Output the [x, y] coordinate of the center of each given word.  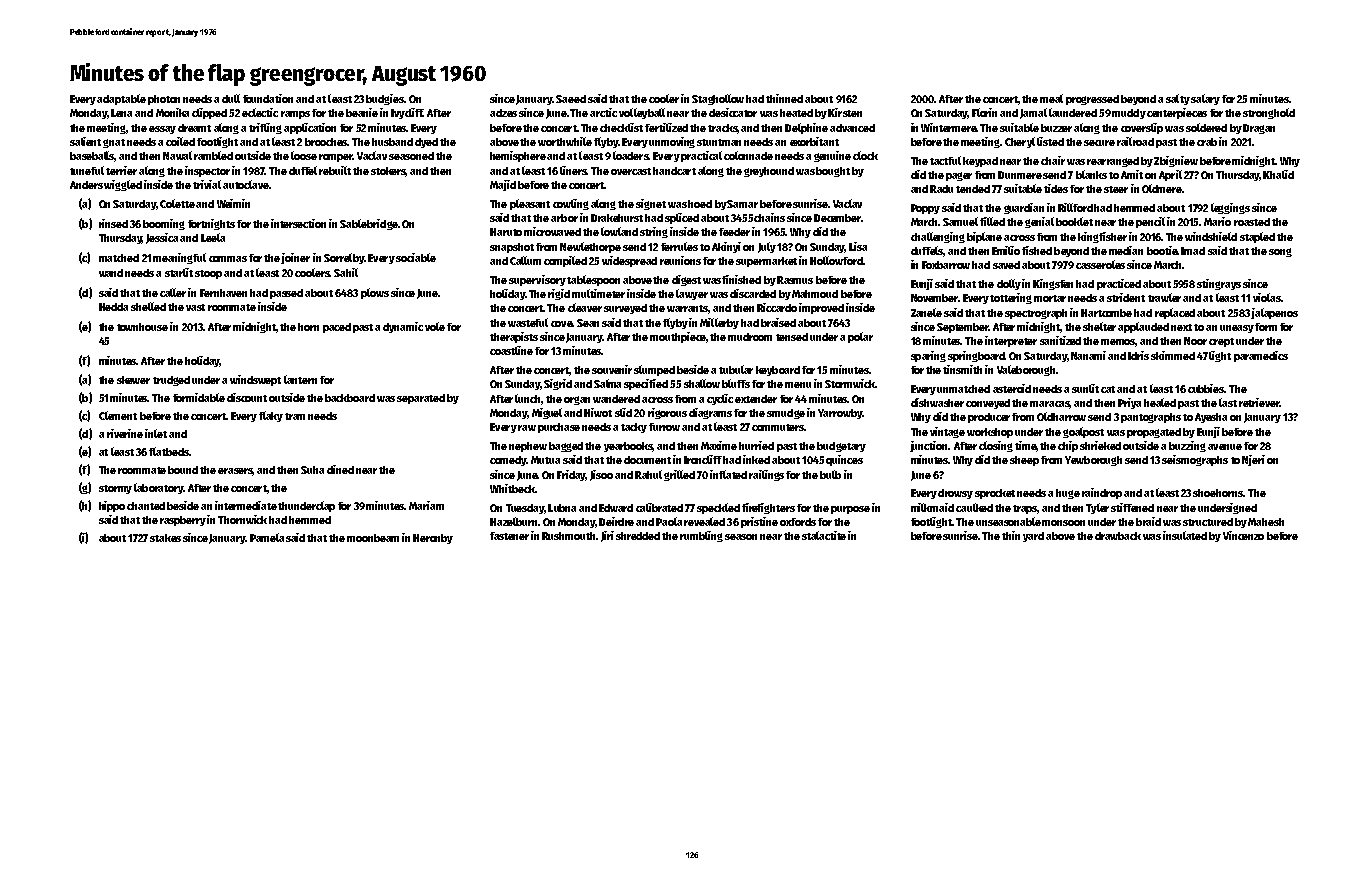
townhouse [142, 327]
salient [85, 141]
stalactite [824, 535]
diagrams [710, 413]
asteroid [1012, 388]
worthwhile [565, 141]
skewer [133, 380]
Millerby [719, 323]
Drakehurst [617, 218]
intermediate [246, 505]
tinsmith [962, 369]
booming [164, 224]
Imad [1193, 251]
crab [1207, 142]
